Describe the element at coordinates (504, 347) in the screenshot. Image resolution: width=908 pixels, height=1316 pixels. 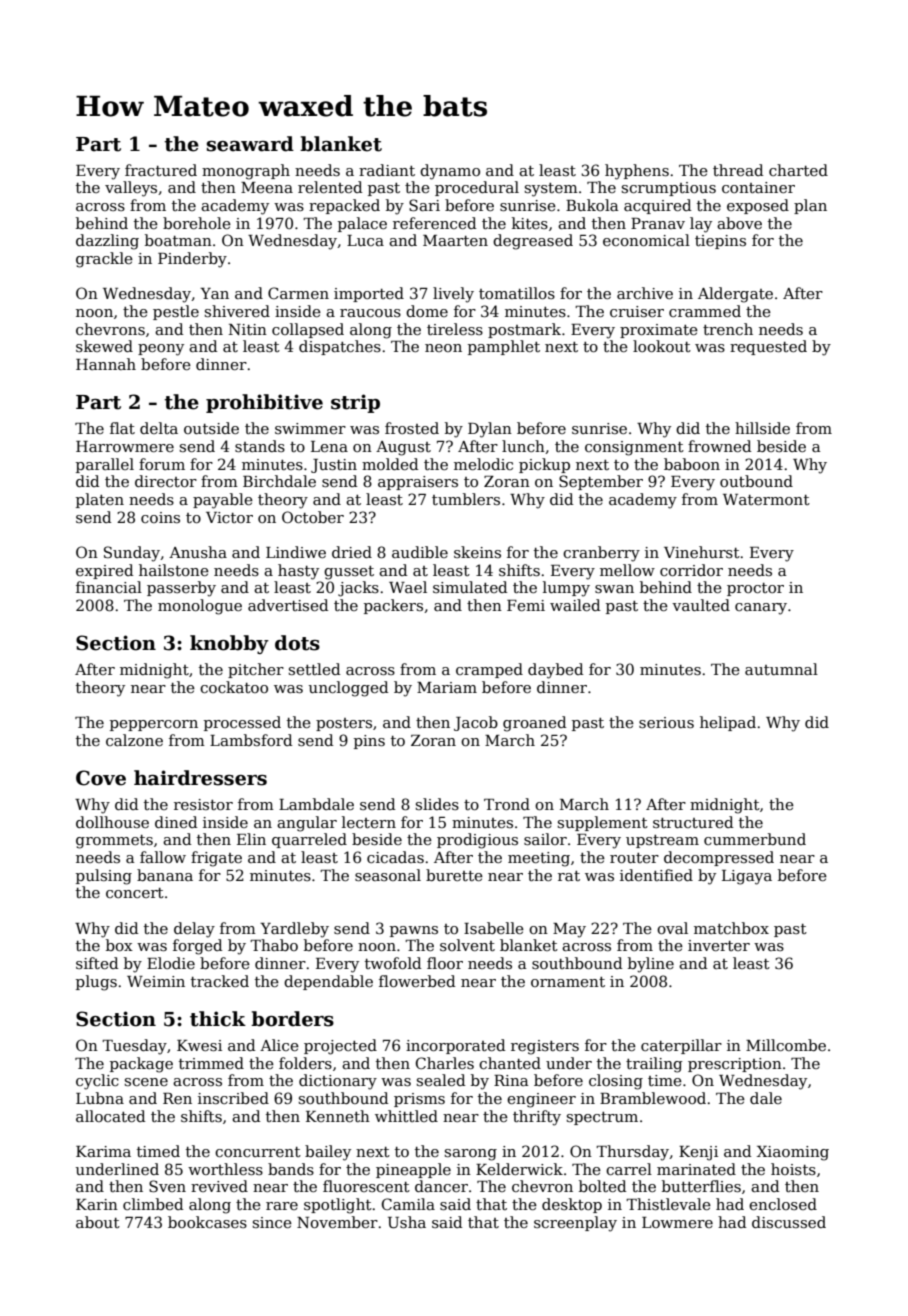
I see `pamphlet` at that location.
